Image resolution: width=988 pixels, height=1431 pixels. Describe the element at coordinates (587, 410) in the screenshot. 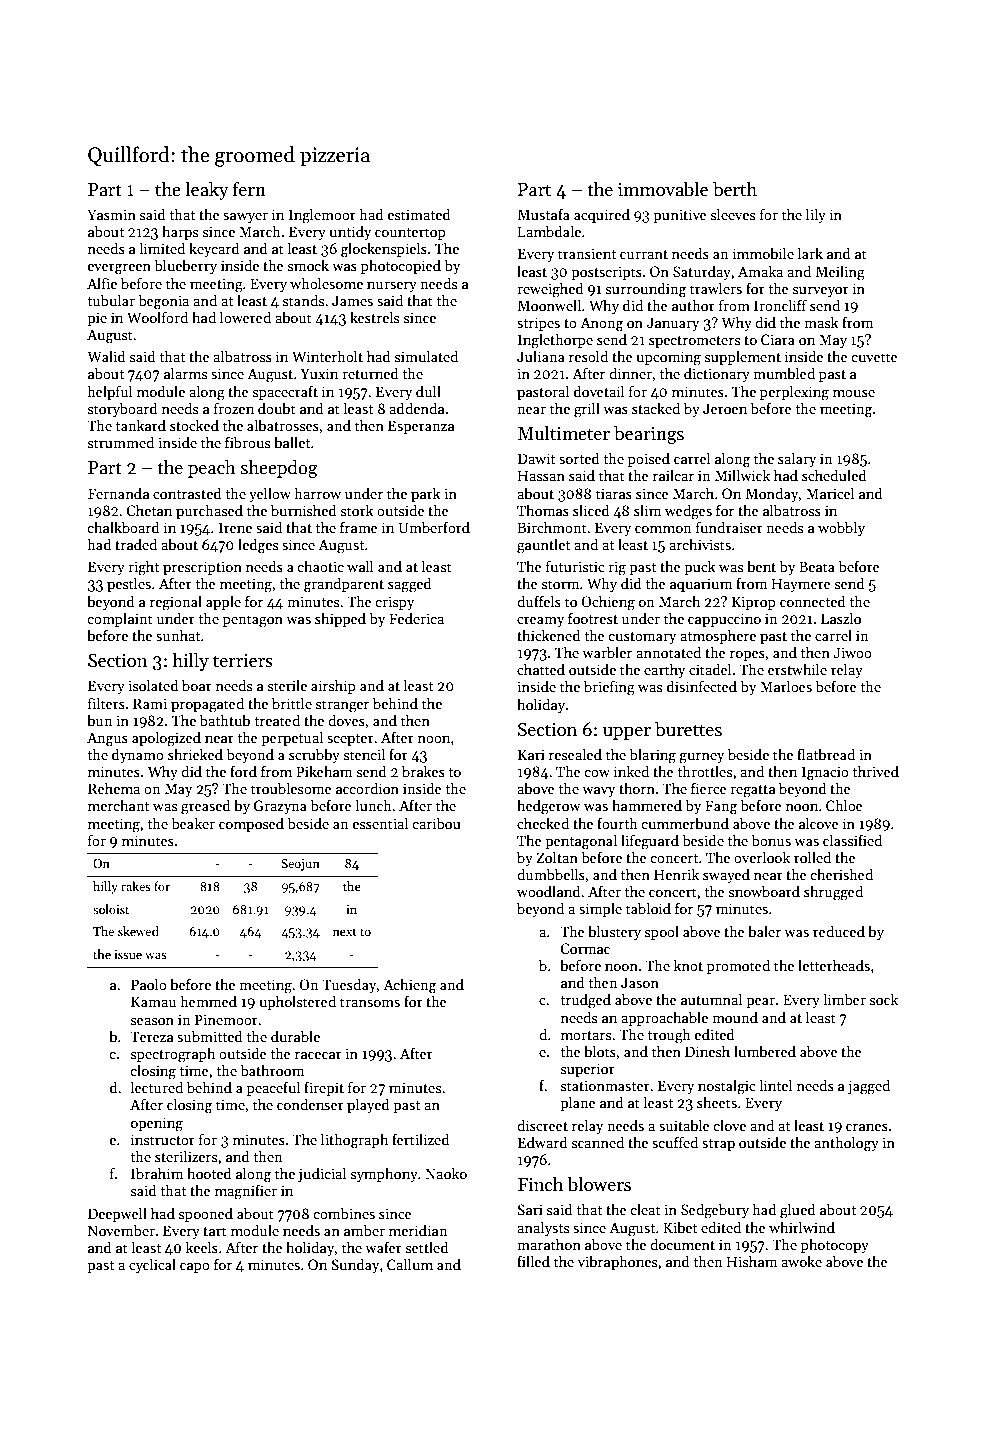

I see `grill` at that location.
